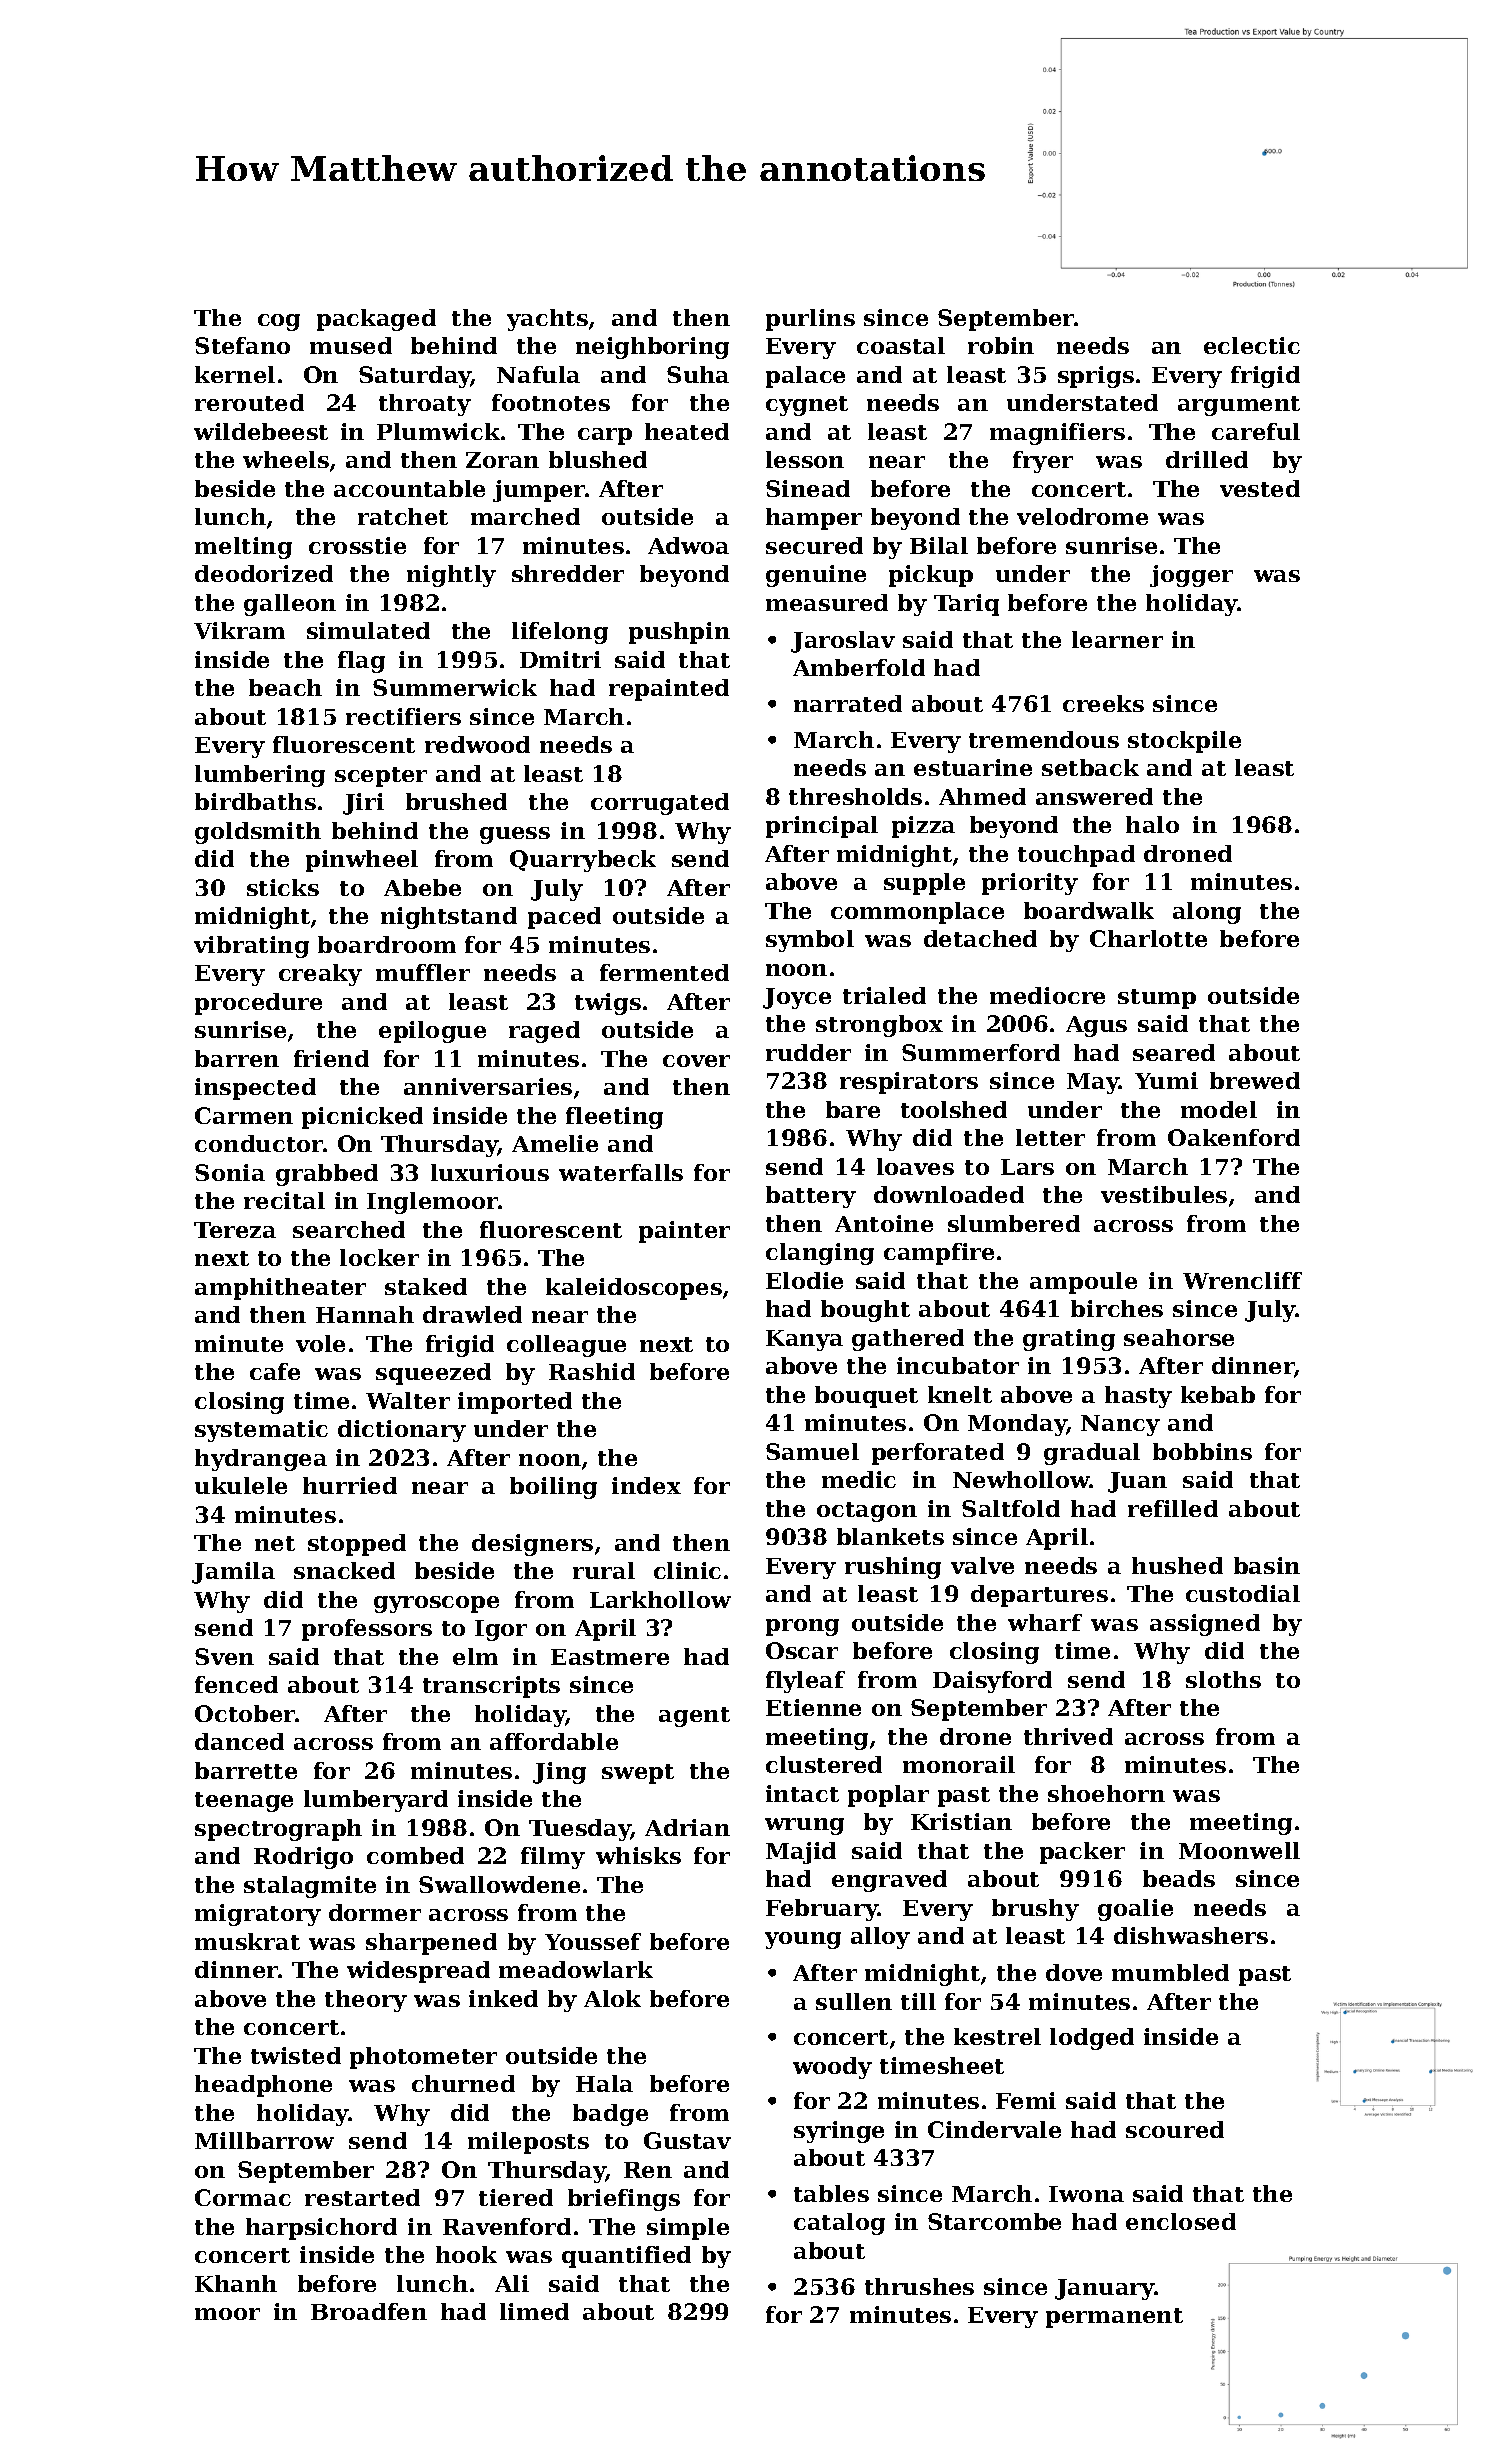 The image size is (1496, 2464). What do you see at coordinates (854, 2001) in the screenshot?
I see `sullen` at bounding box center [854, 2001].
